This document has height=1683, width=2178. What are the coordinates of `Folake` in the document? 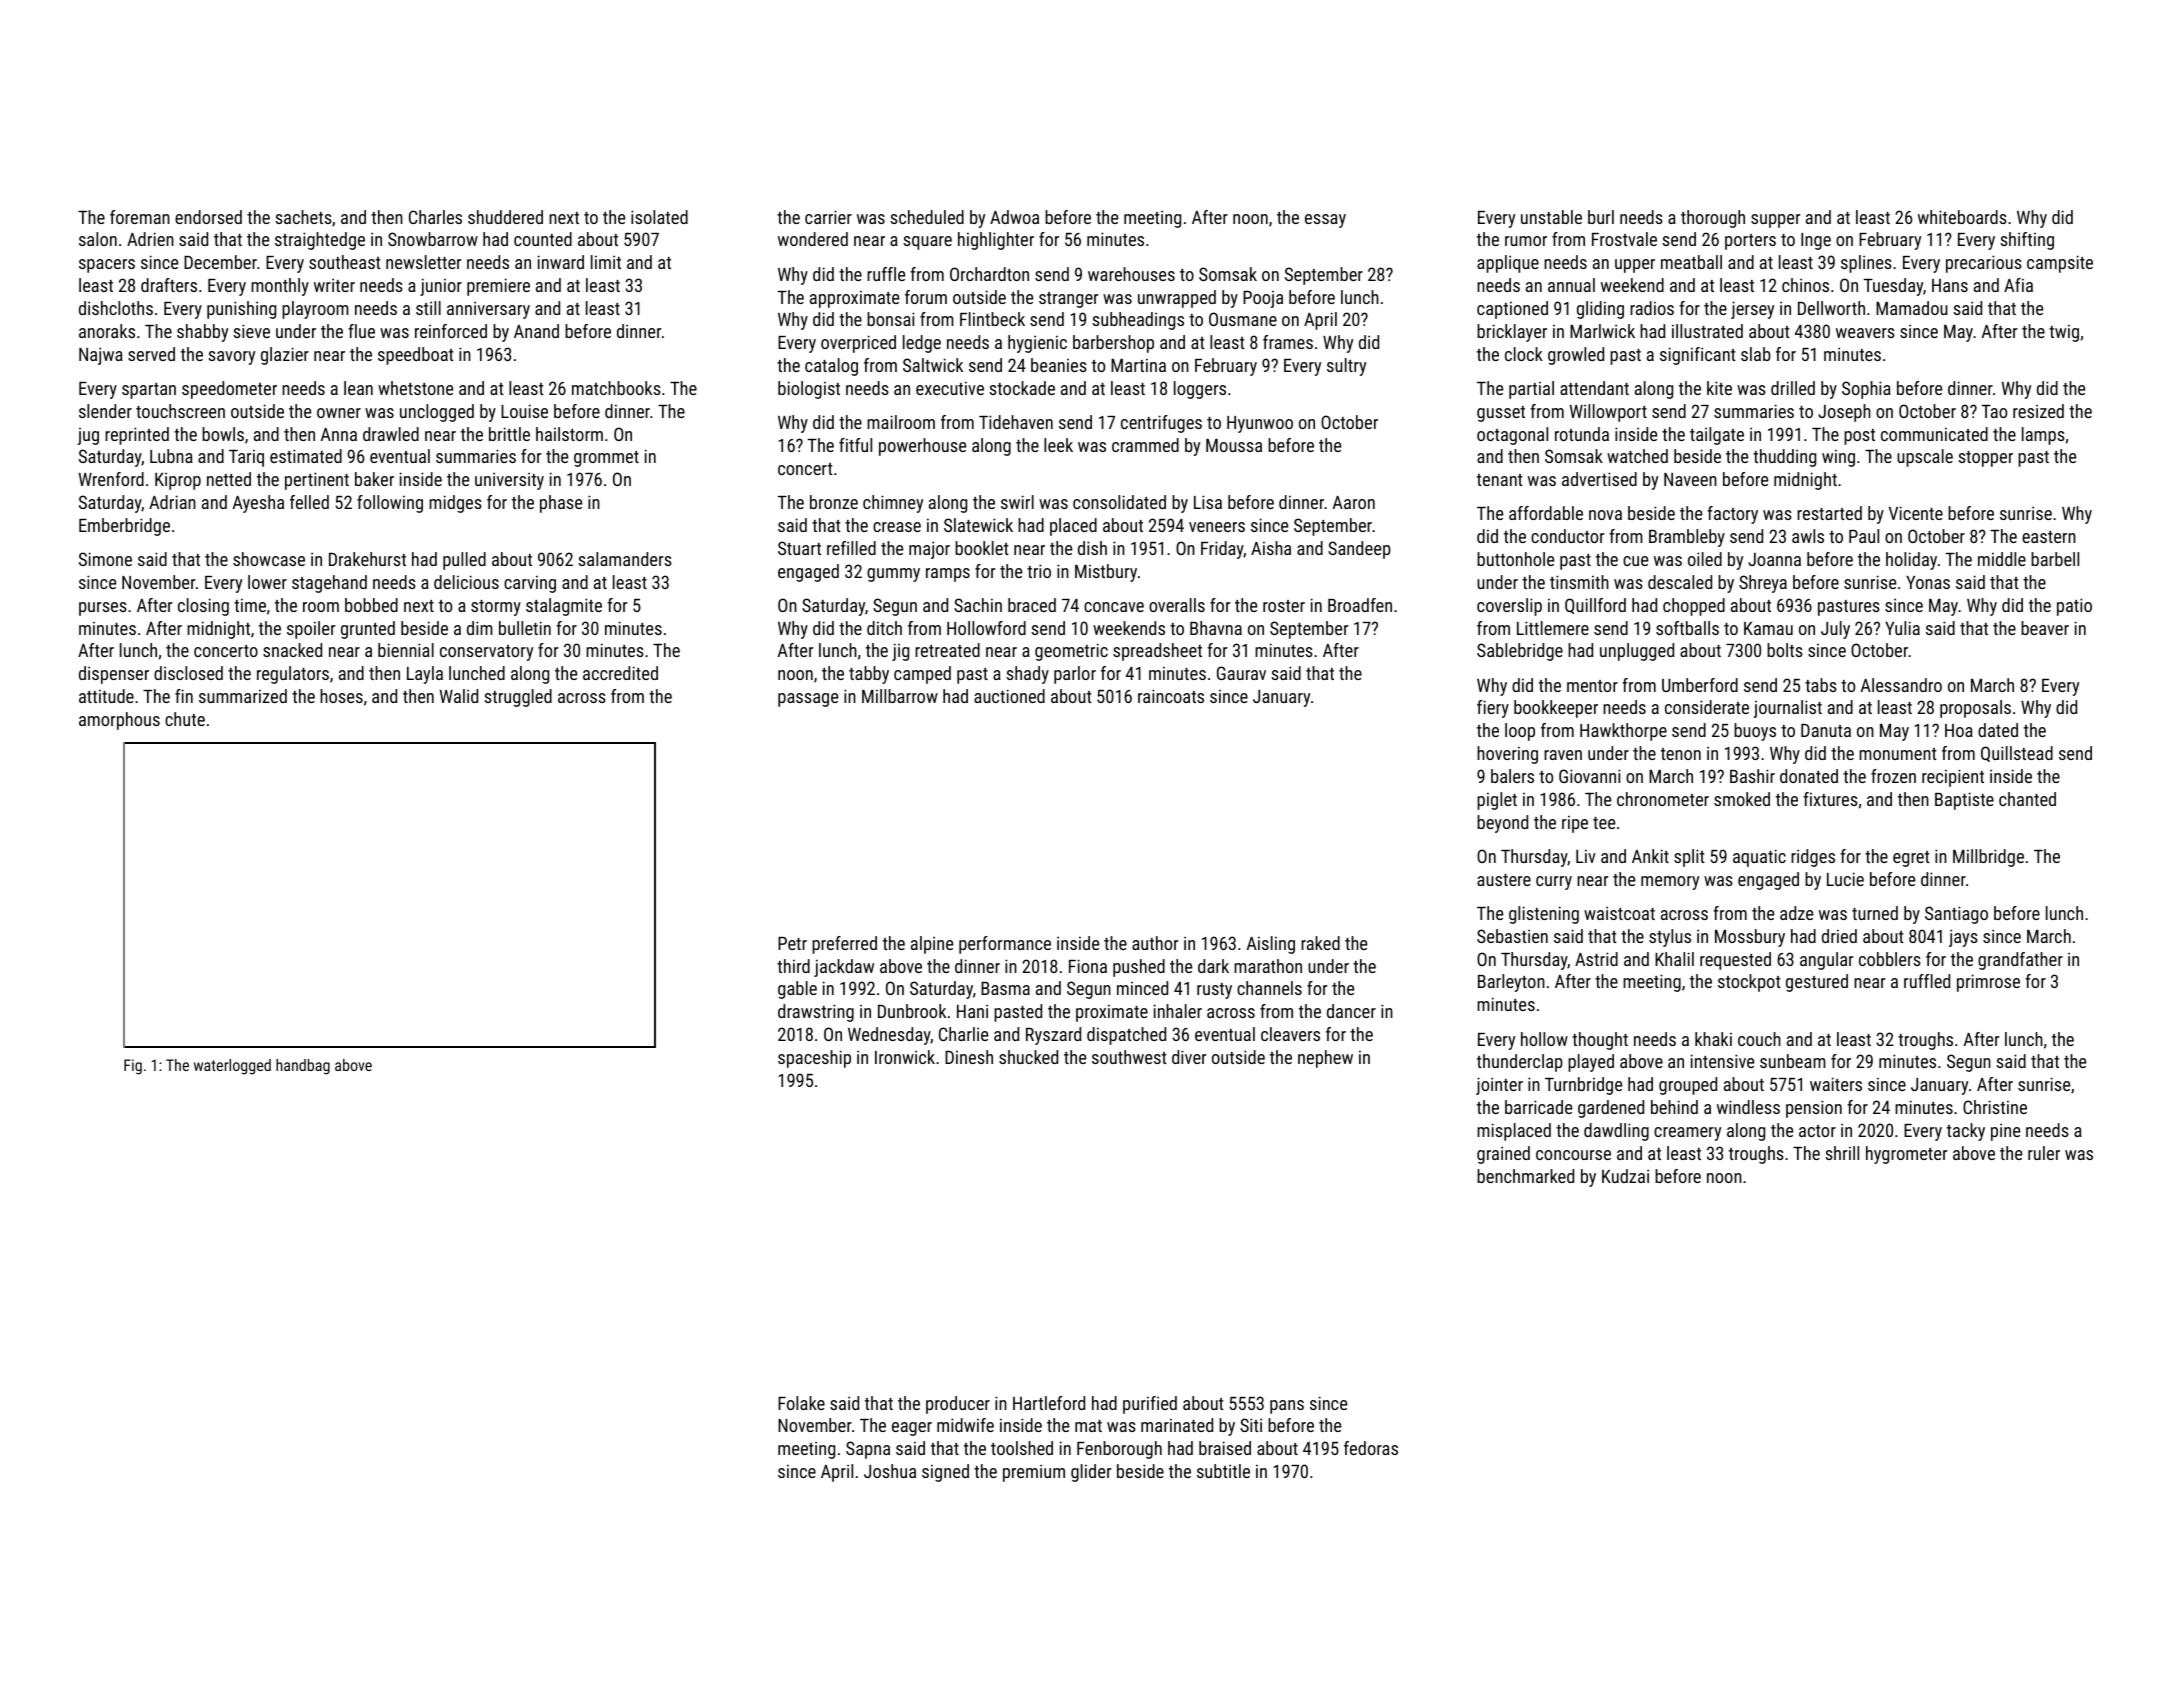 It's located at (801, 1403).
